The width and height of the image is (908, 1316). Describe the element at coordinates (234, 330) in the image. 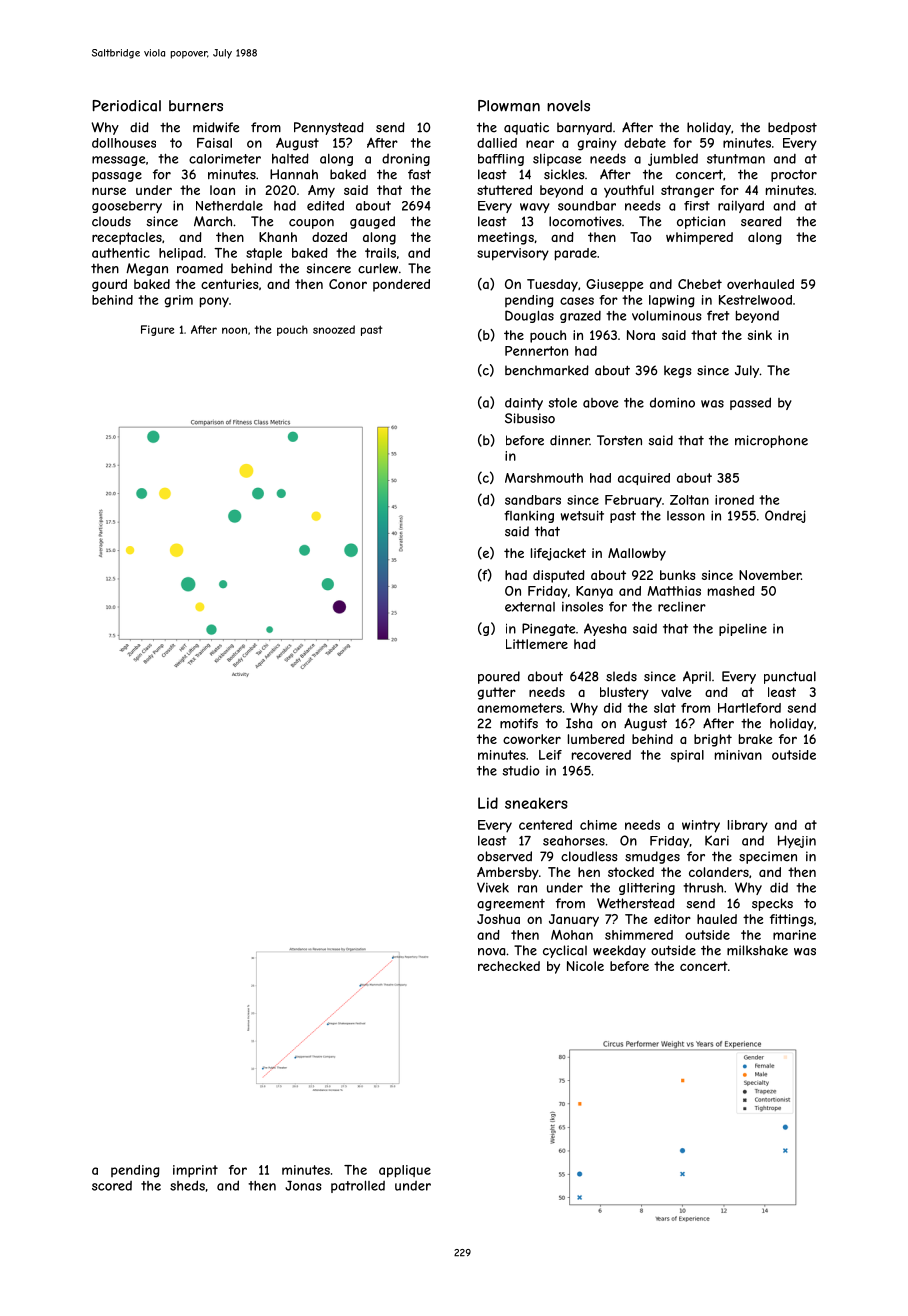

I see `noon` at that location.
